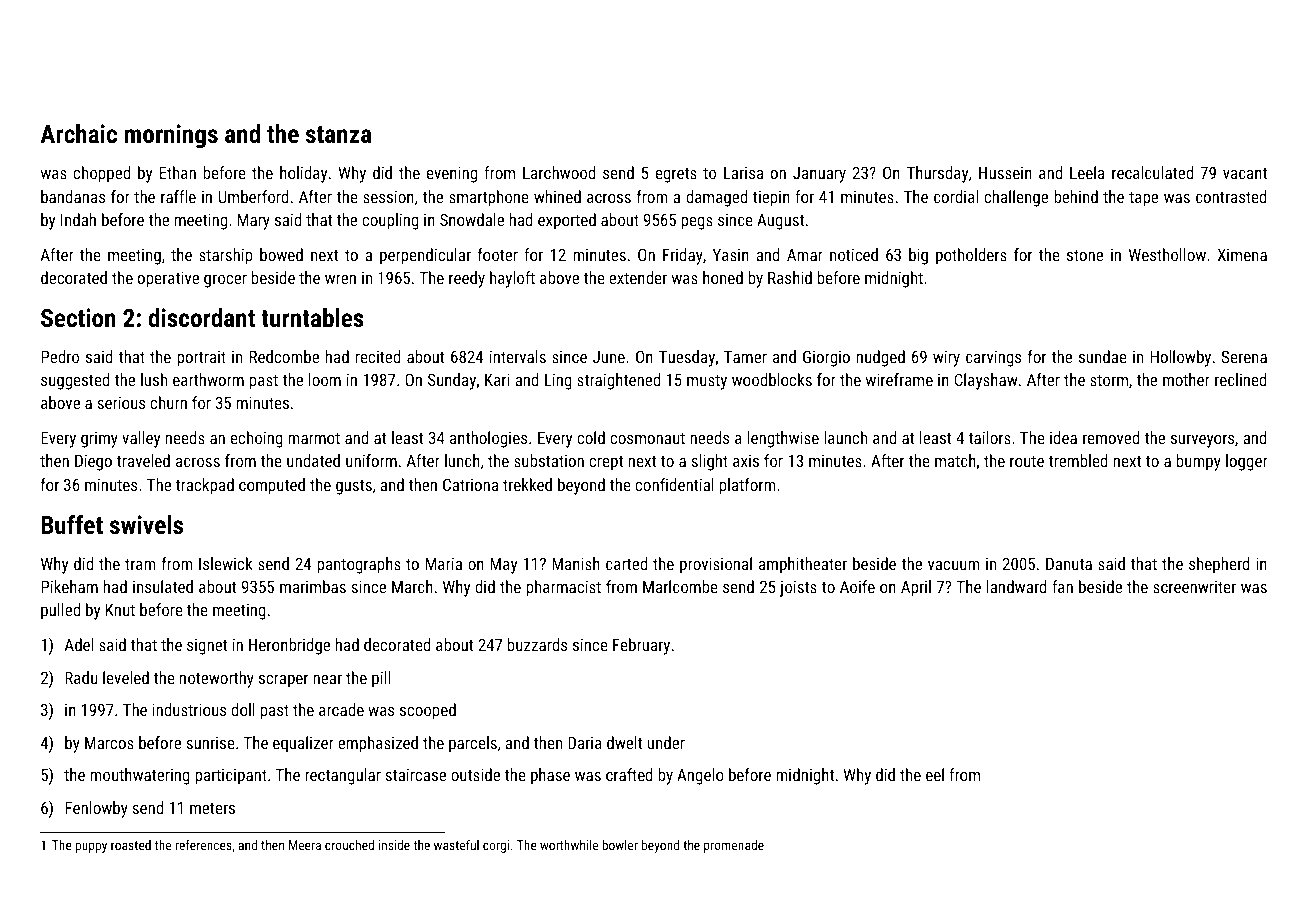 This screenshot has width=1308, height=924. I want to click on screenwriter, so click(1194, 587).
